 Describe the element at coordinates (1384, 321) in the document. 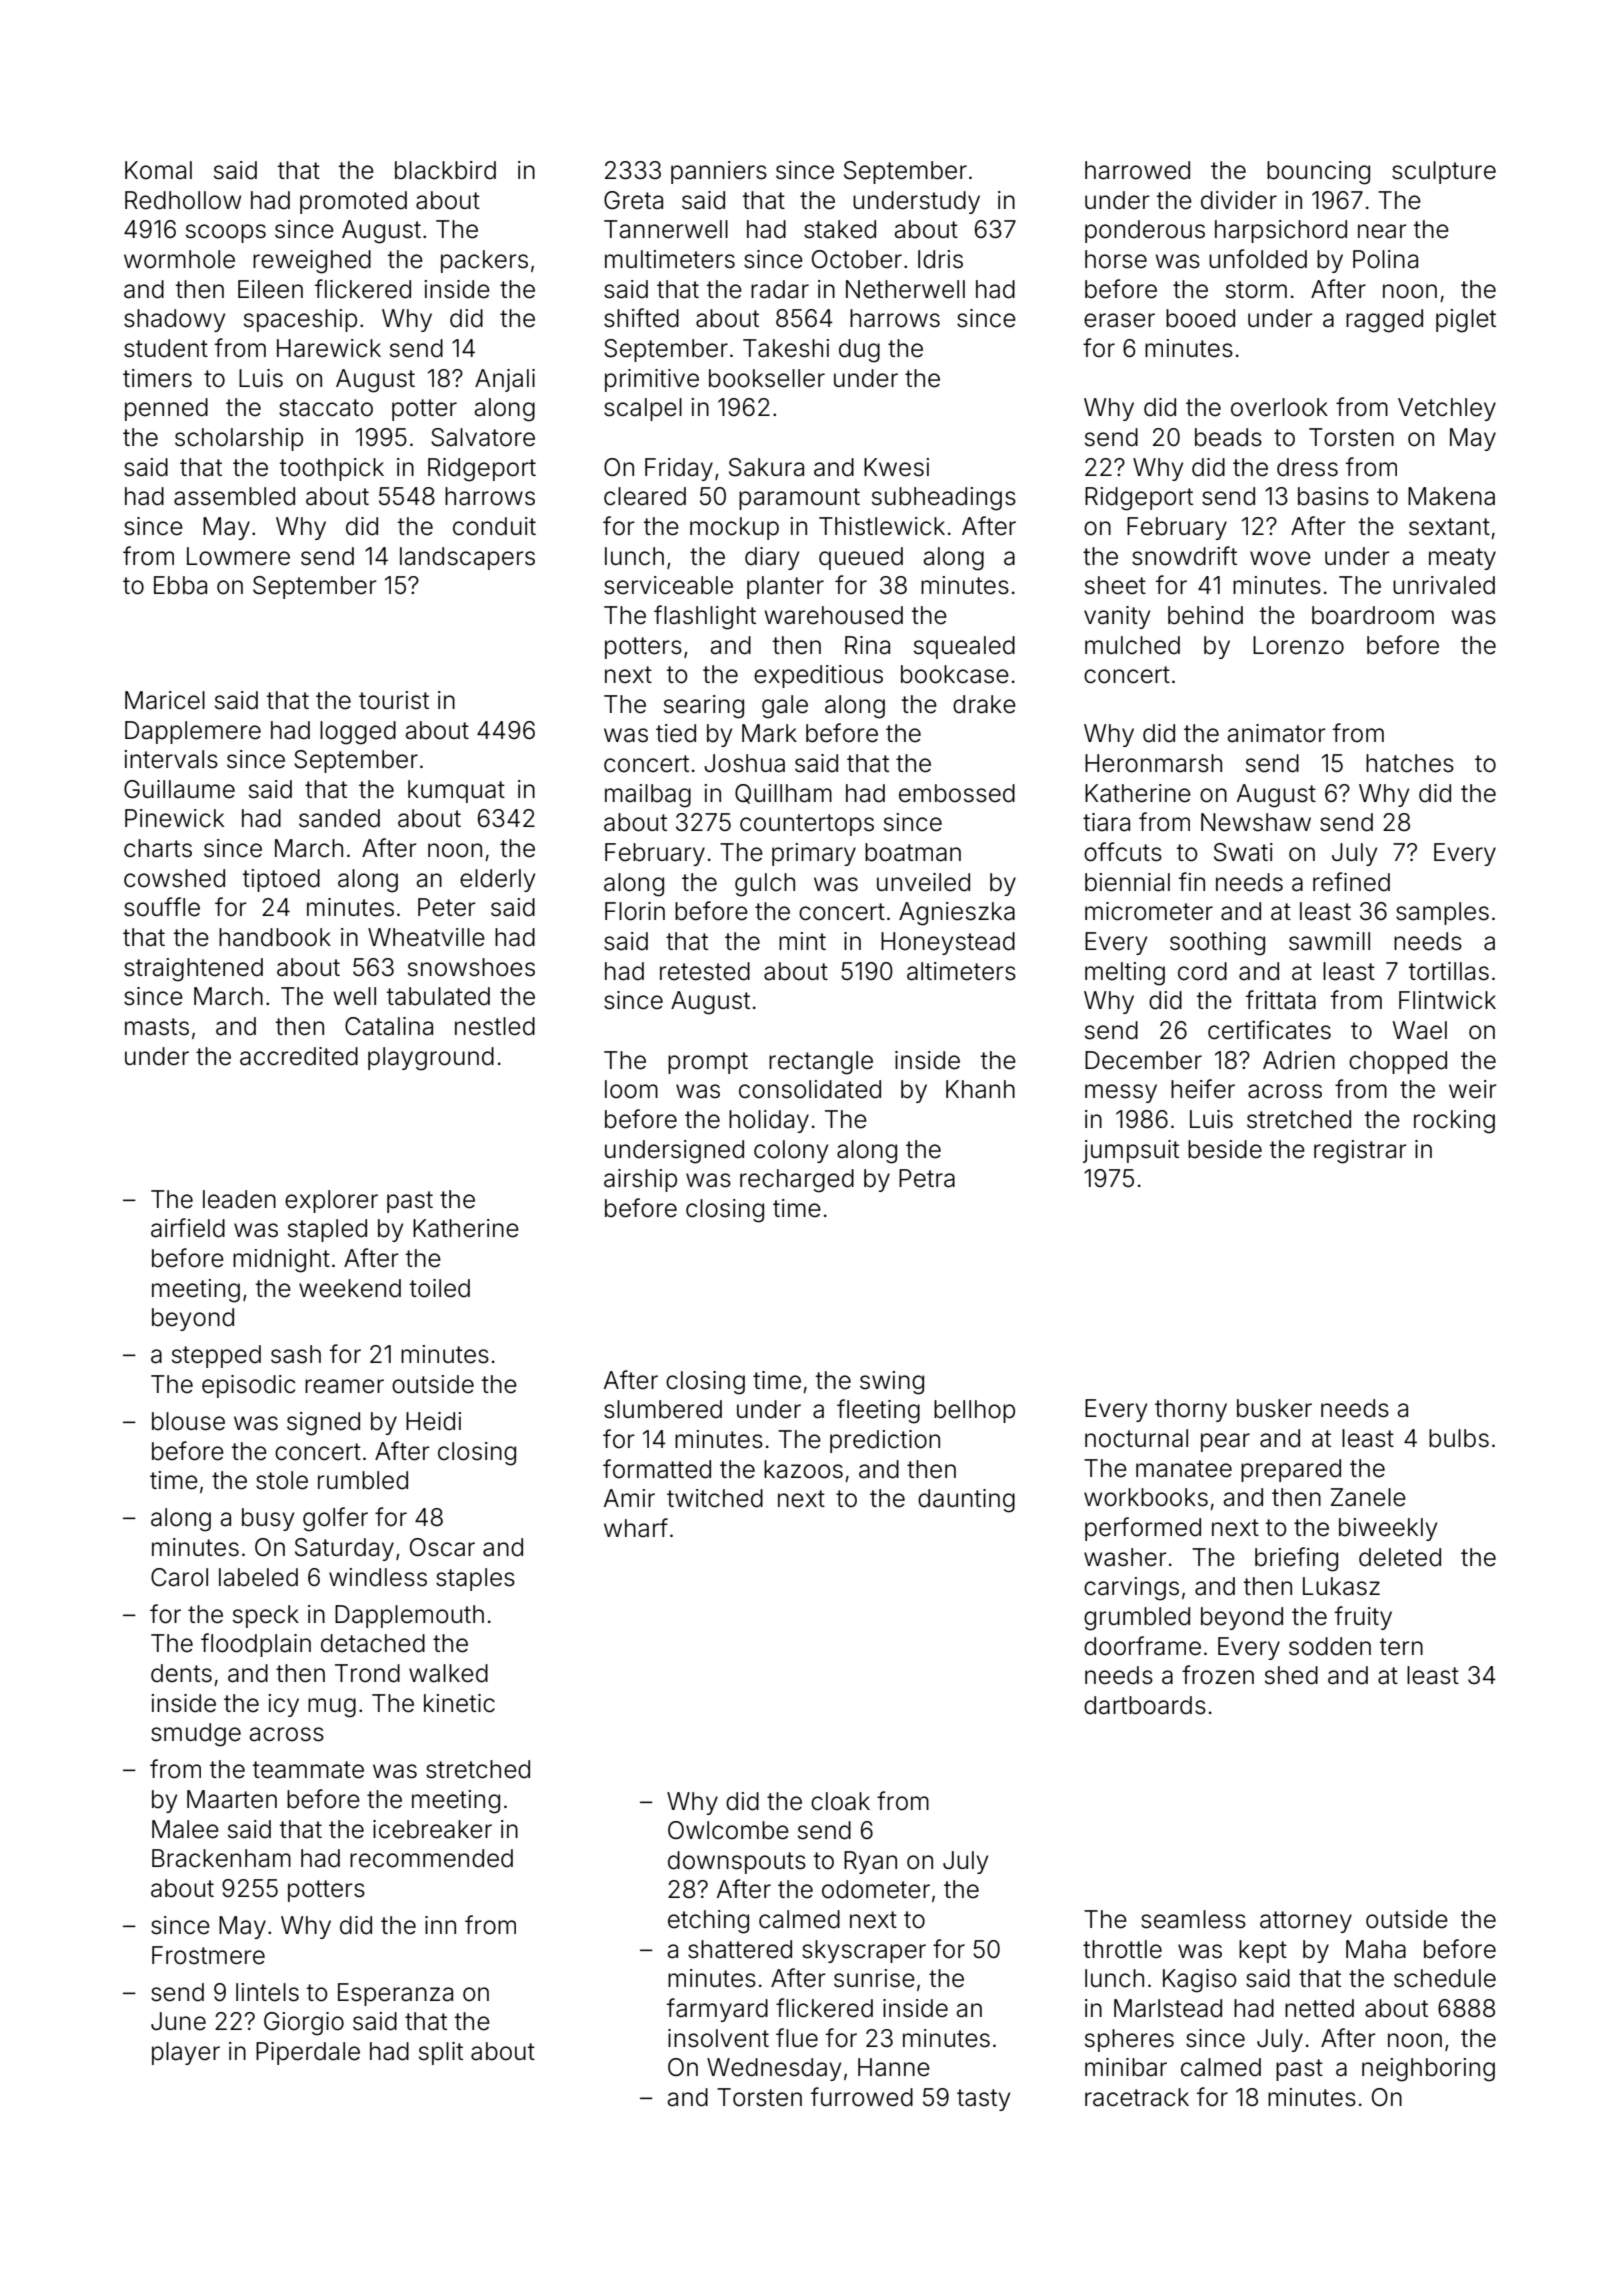

I see `ragged` at that location.
